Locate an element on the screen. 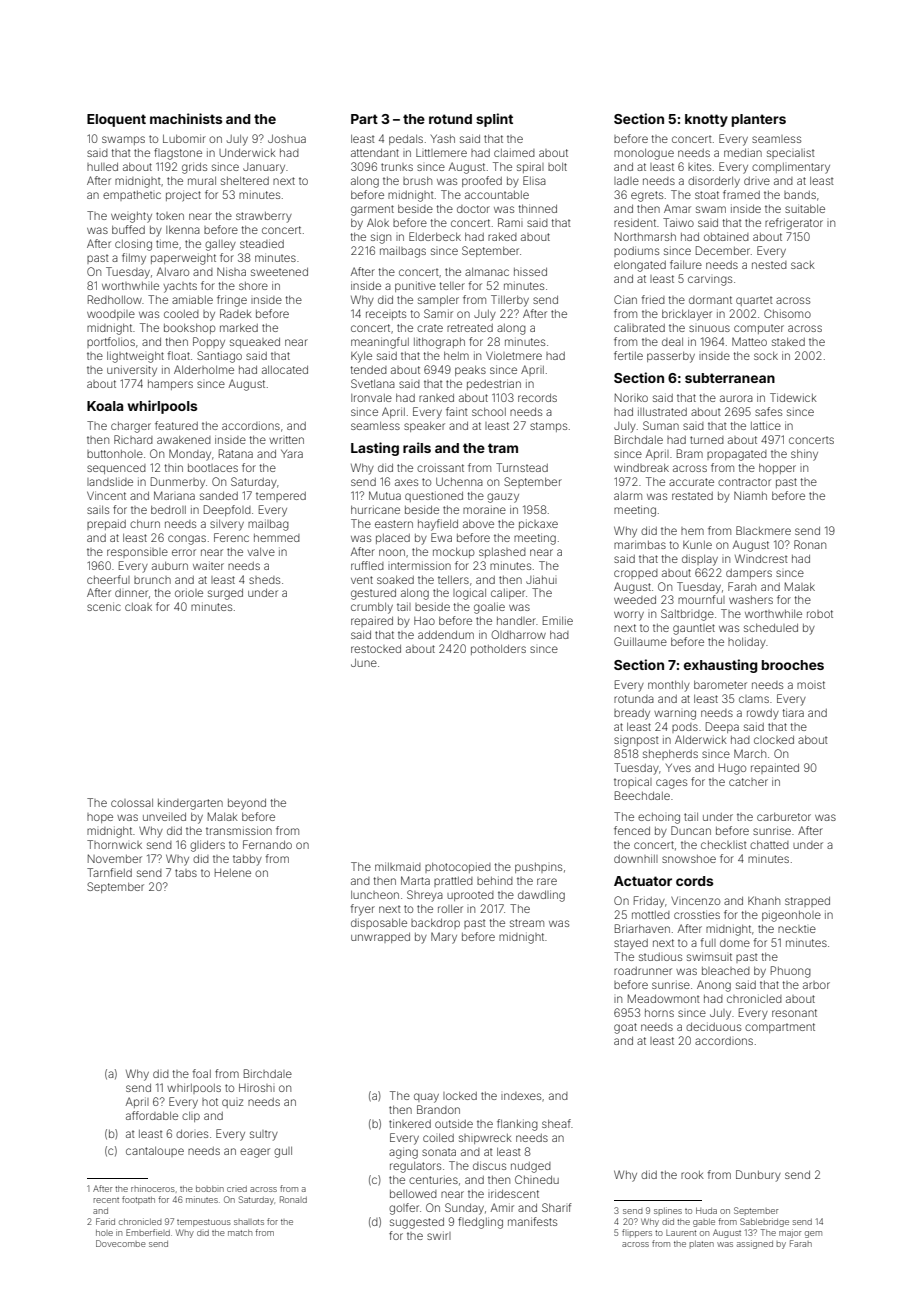 The height and width of the screenshot is (1308, 924). Joshua is located at coordinates (287, 139).
